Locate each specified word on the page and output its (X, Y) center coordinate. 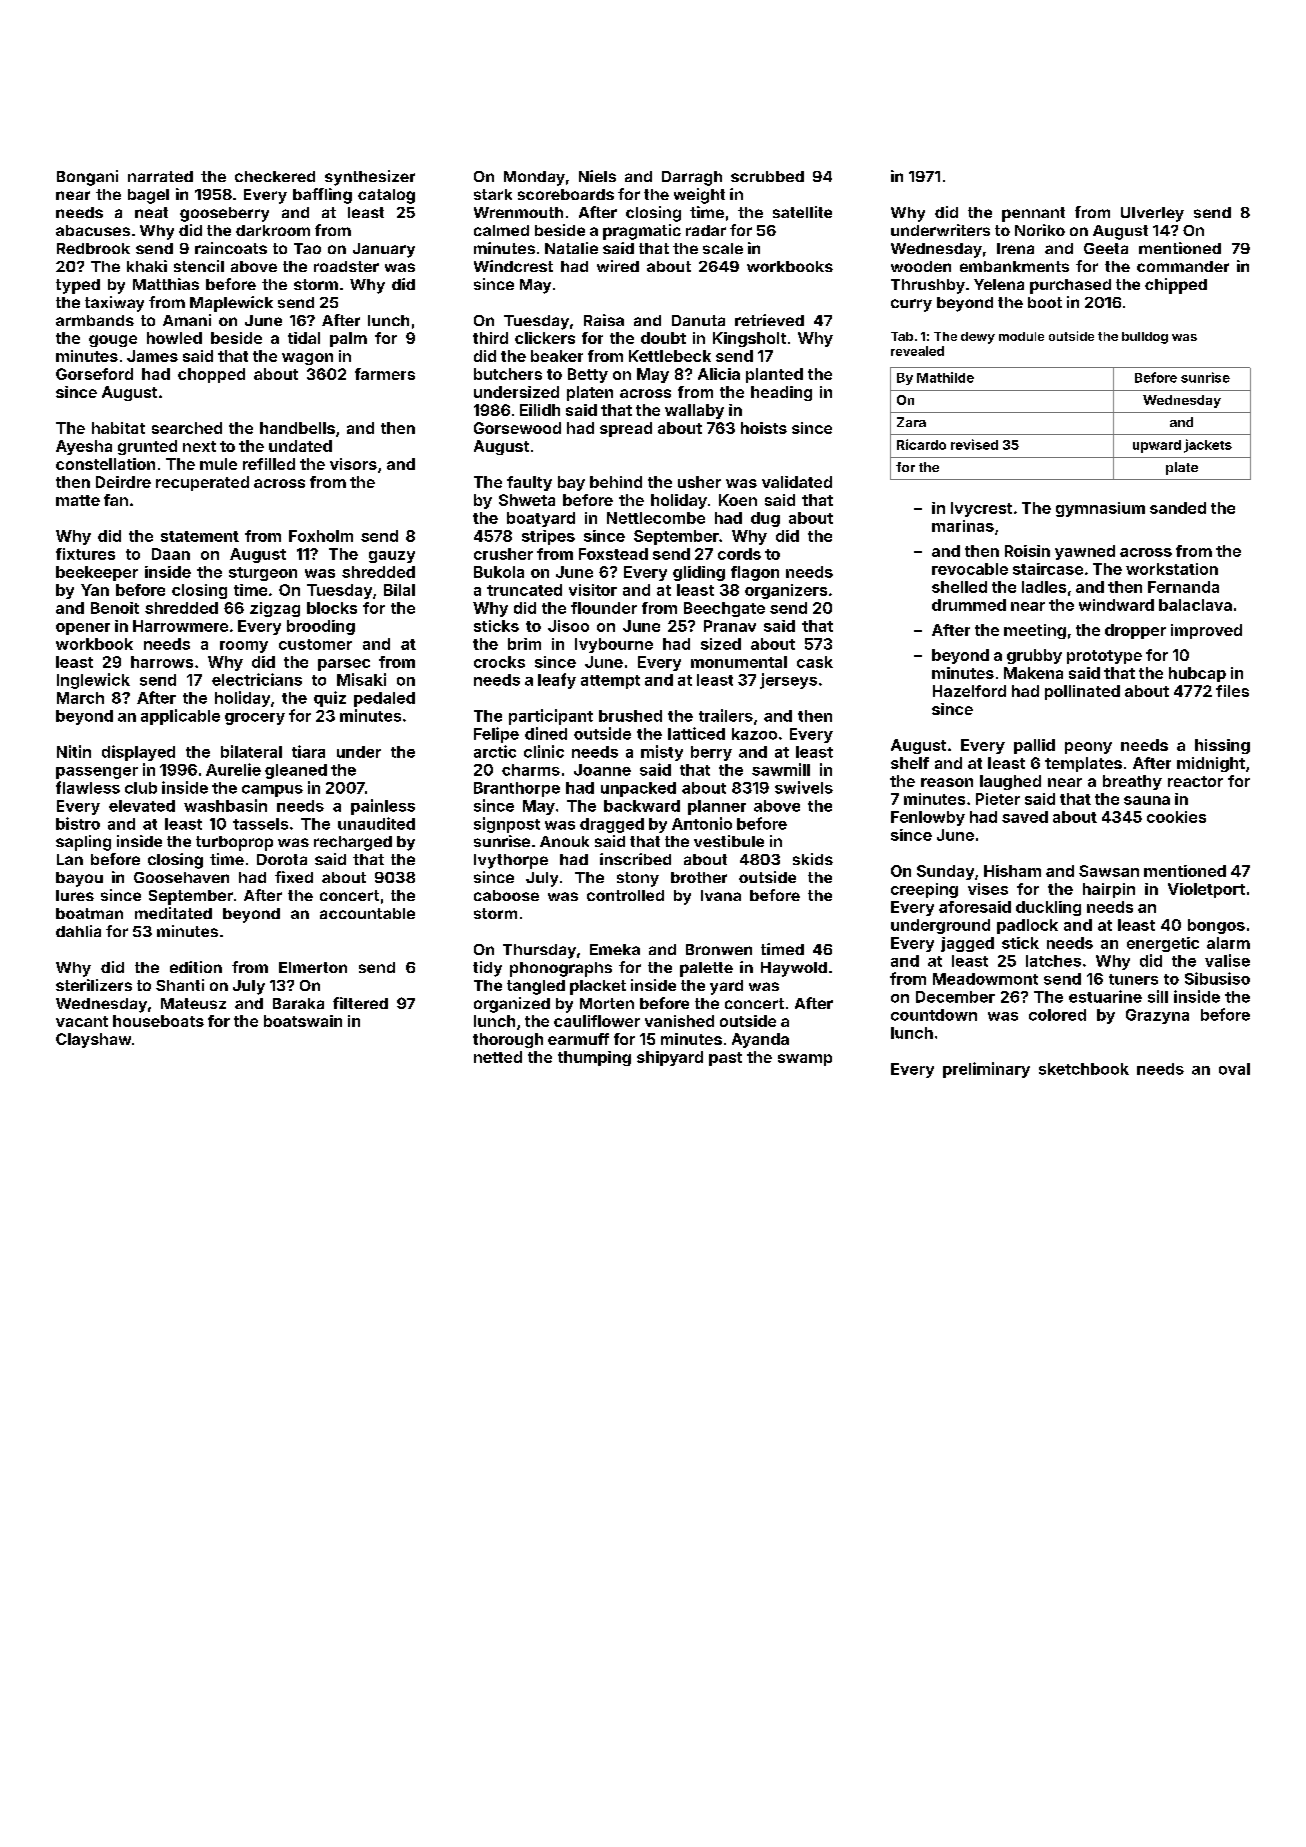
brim (524, 644)
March (80, 698)
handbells (297, 428)
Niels (597, 176)
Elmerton (313, 967)
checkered (275, 176)
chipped (1176, 286)
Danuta (698, 320)
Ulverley (1152, 214)
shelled (959, 587)
